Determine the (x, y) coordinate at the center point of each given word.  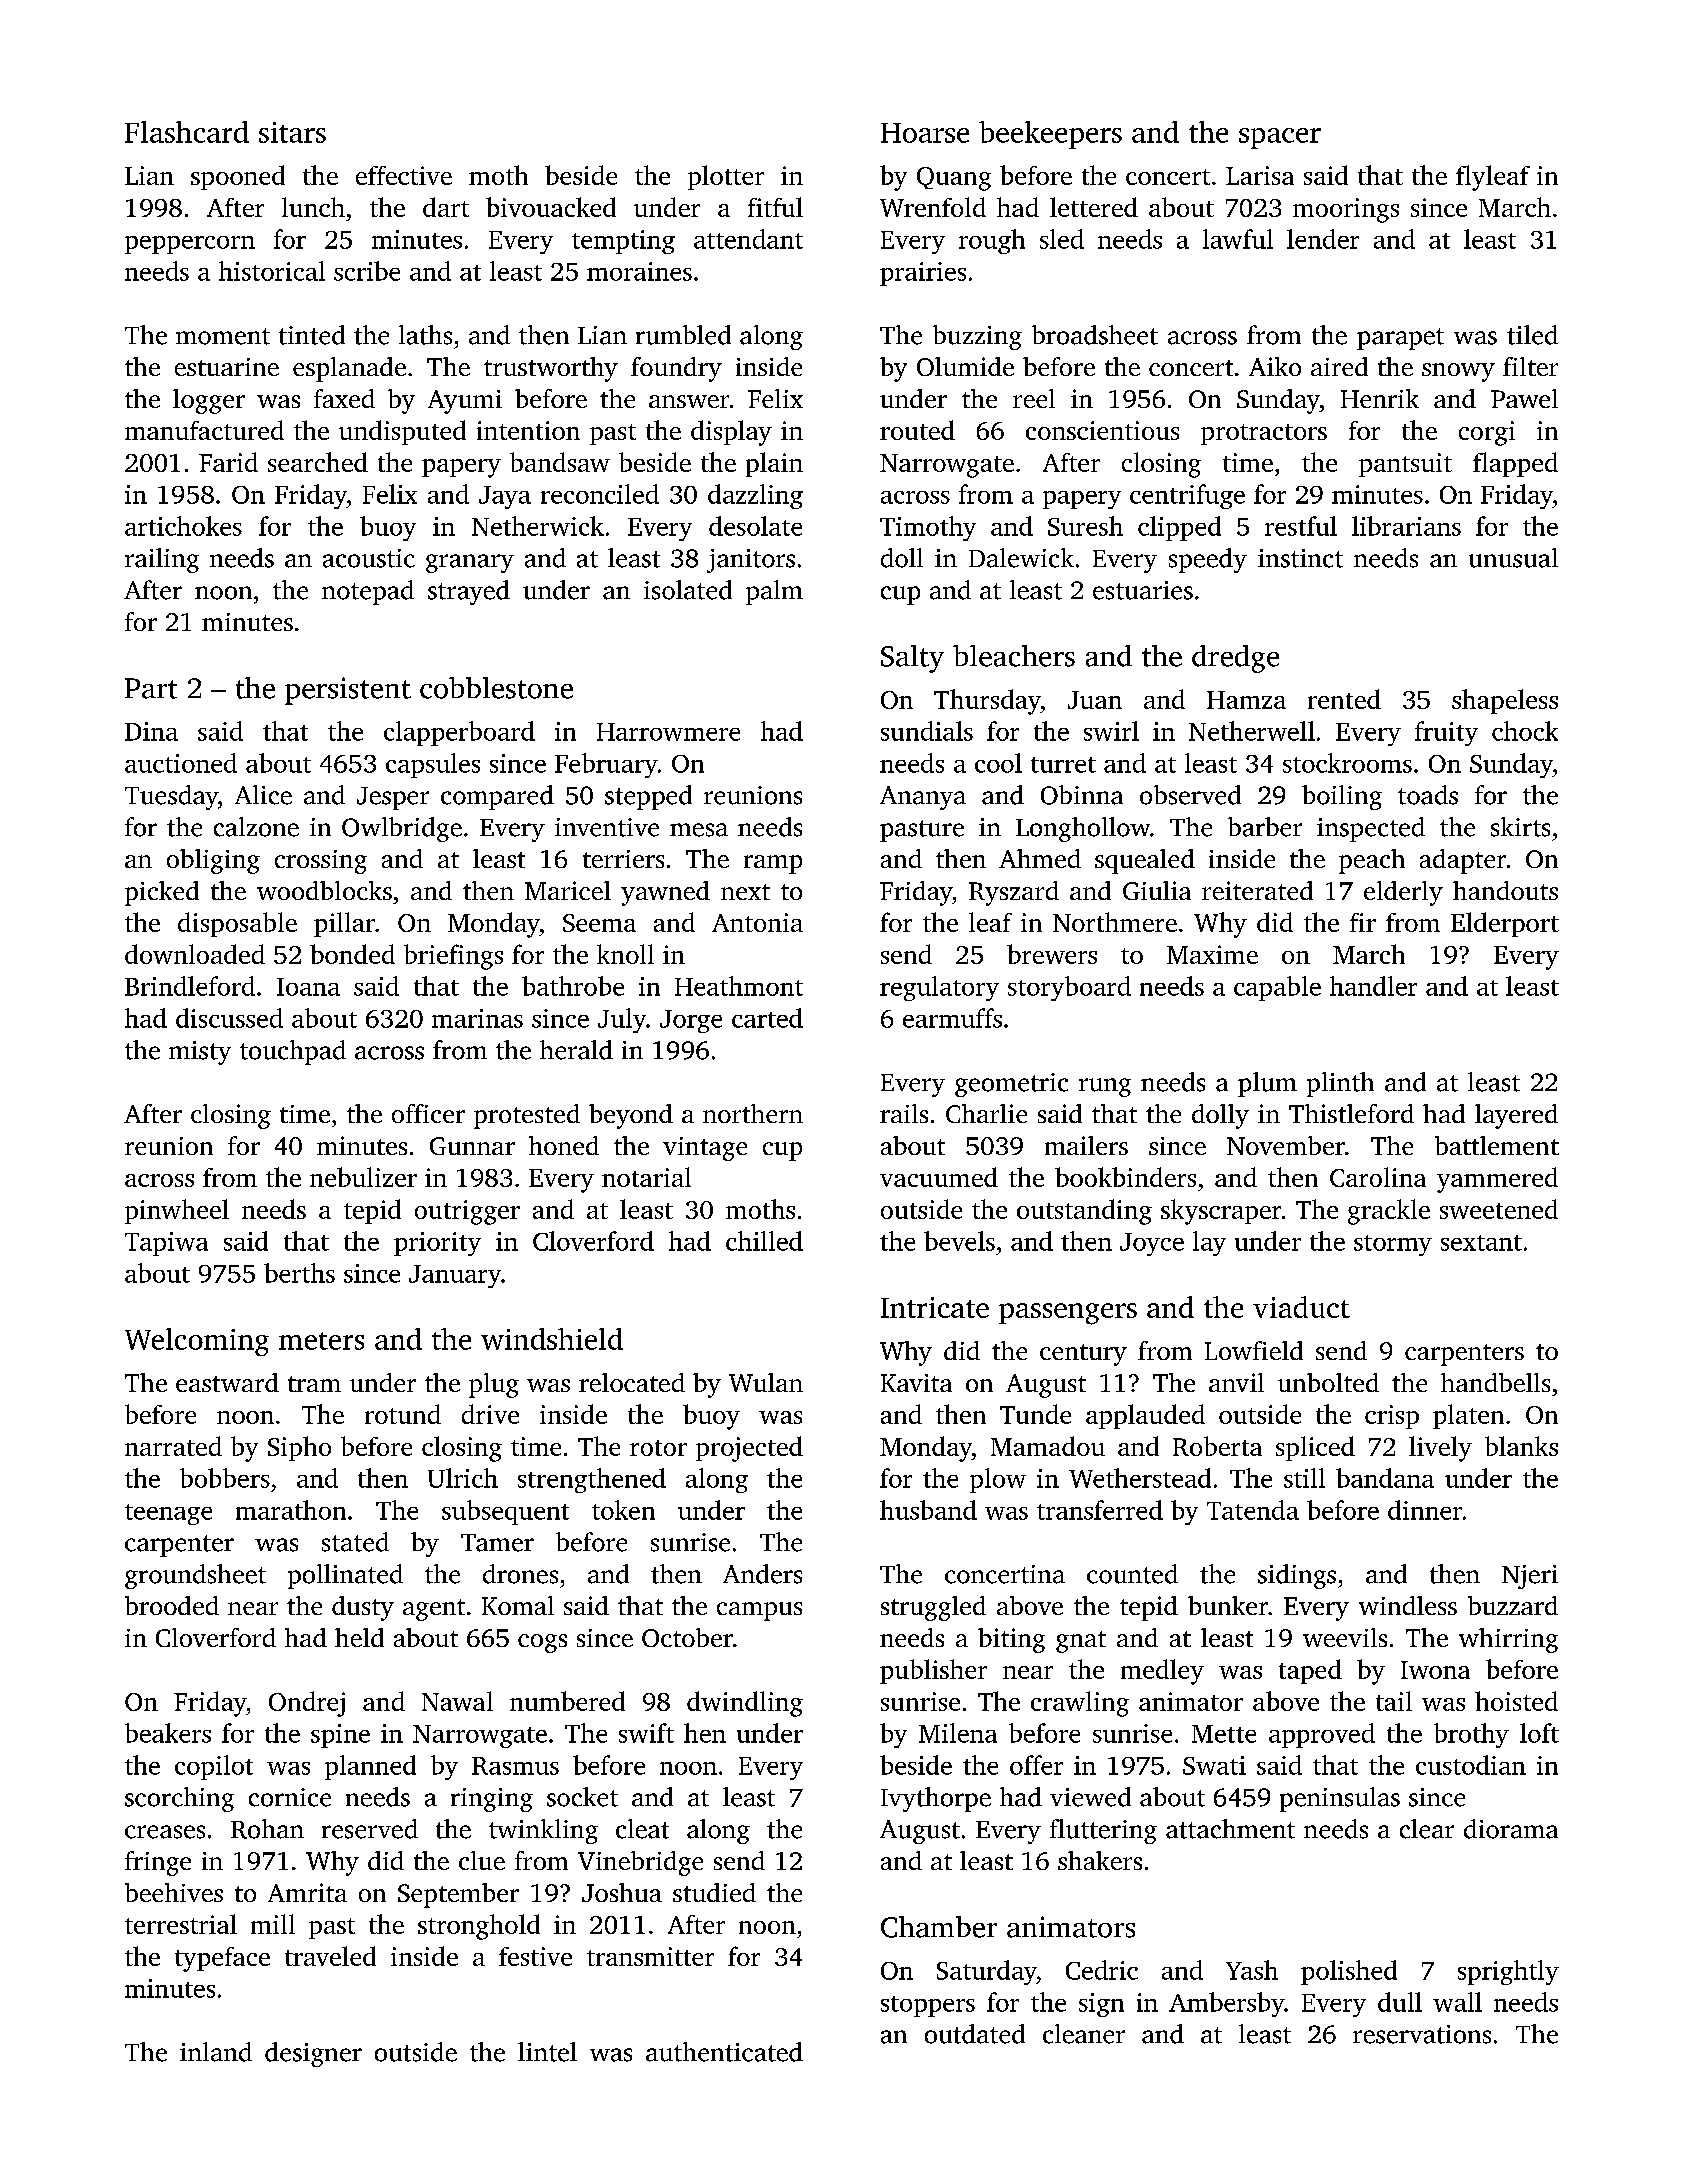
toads (1428, 795)
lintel (547, 2052)
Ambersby (1226, 2004)
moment (223, 336)
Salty (912, 659)
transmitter (650, 1956)
